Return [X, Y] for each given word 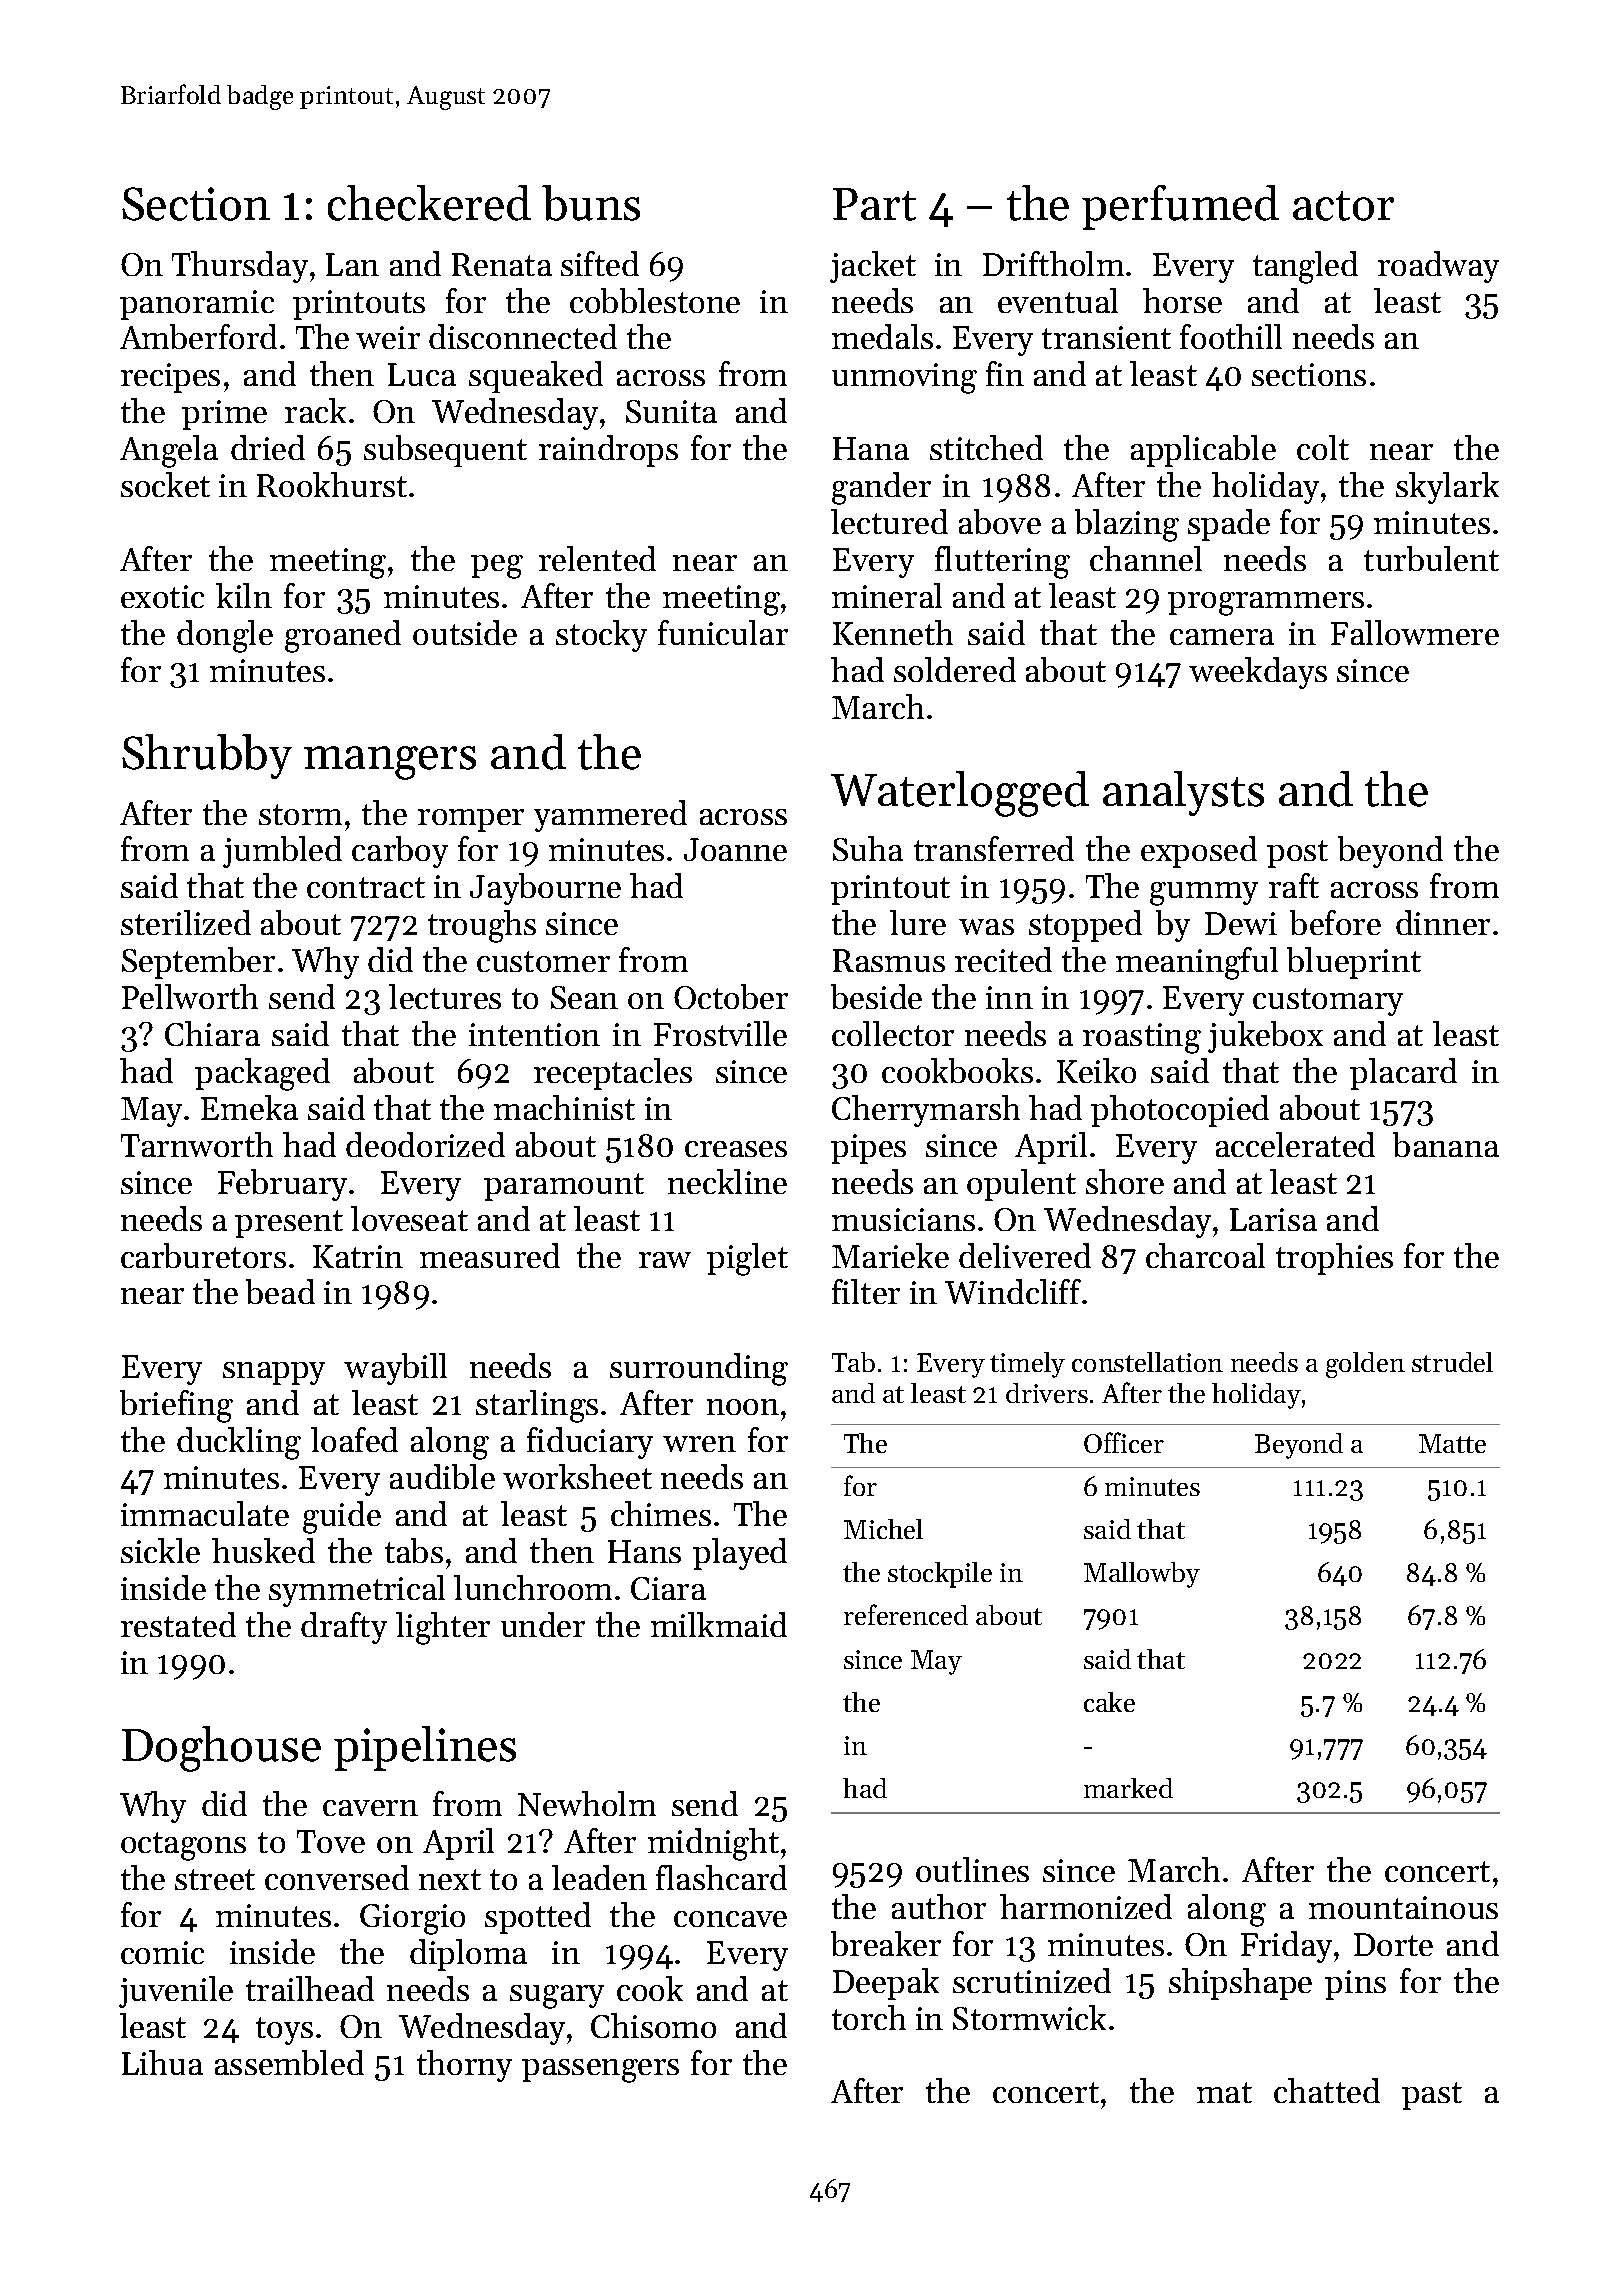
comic [162, 1952]
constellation [1147, 1362]
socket [165, 484]
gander [881, 488]
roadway [1438, 267]
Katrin [358, 1256]
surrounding [699, 1369]
